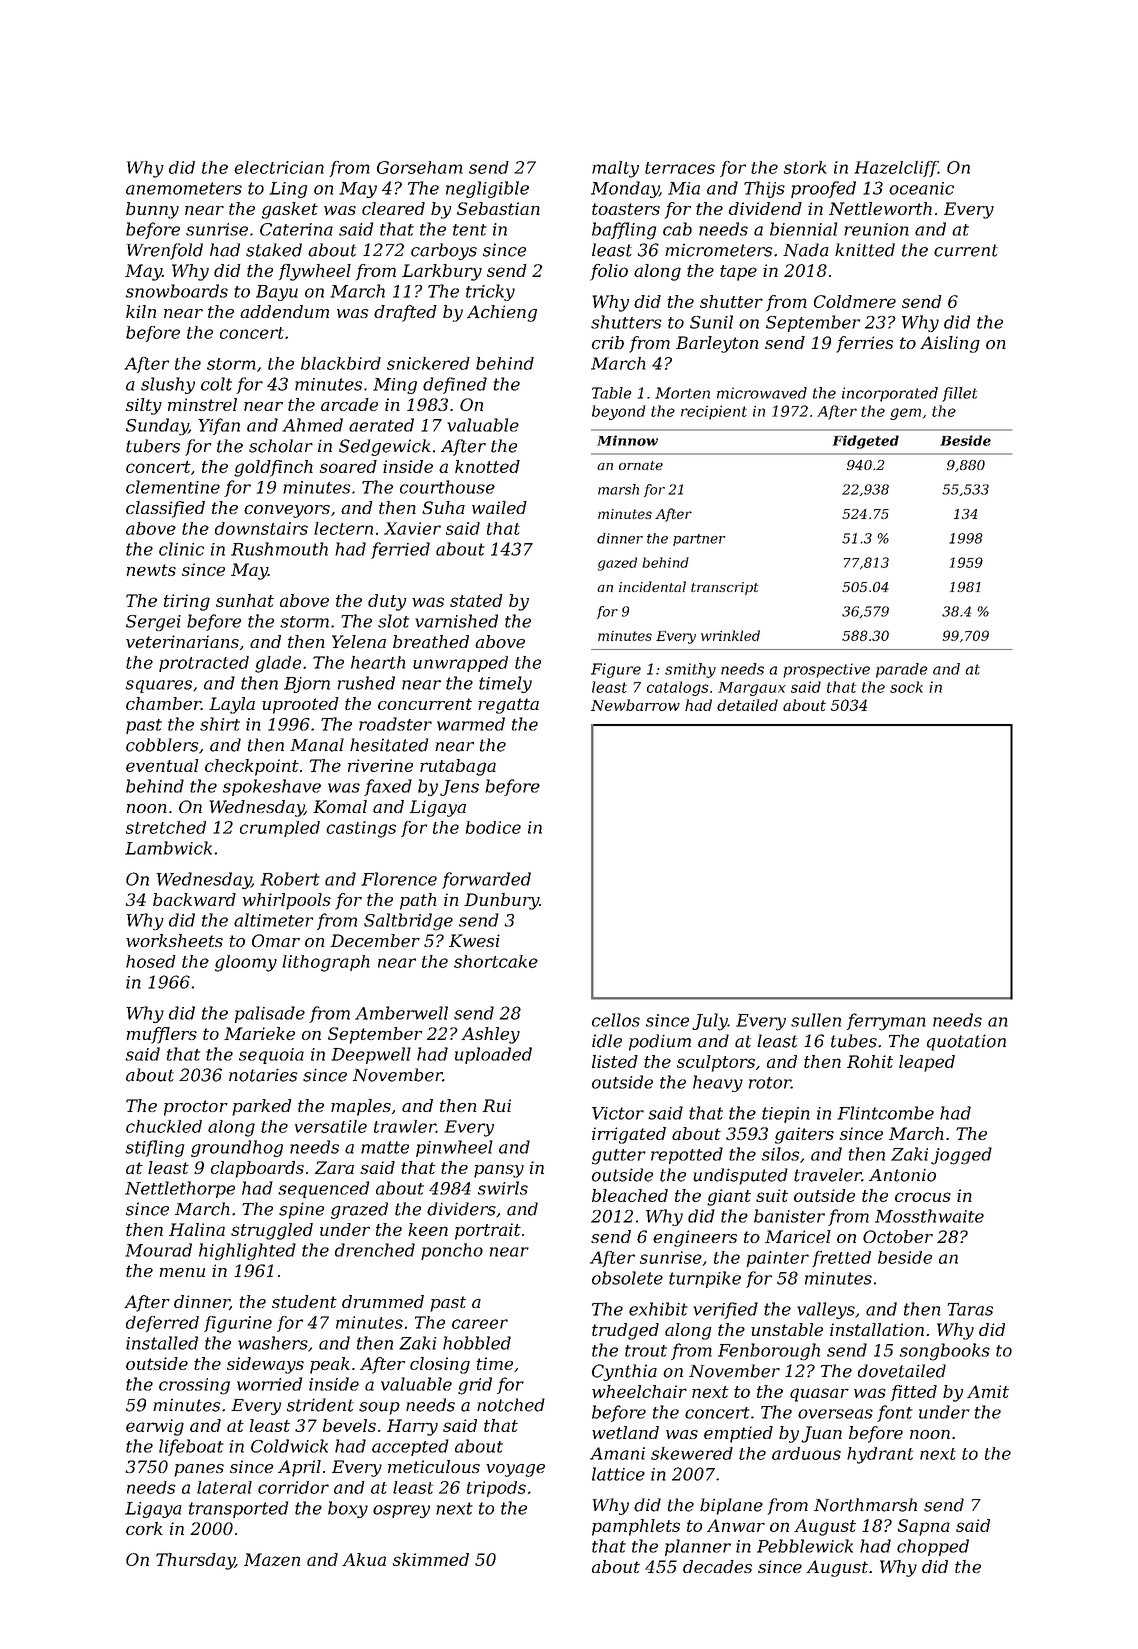  Describe the element at coordinates (364, 1559) in the screenshot. I see `Akua` at that location.
